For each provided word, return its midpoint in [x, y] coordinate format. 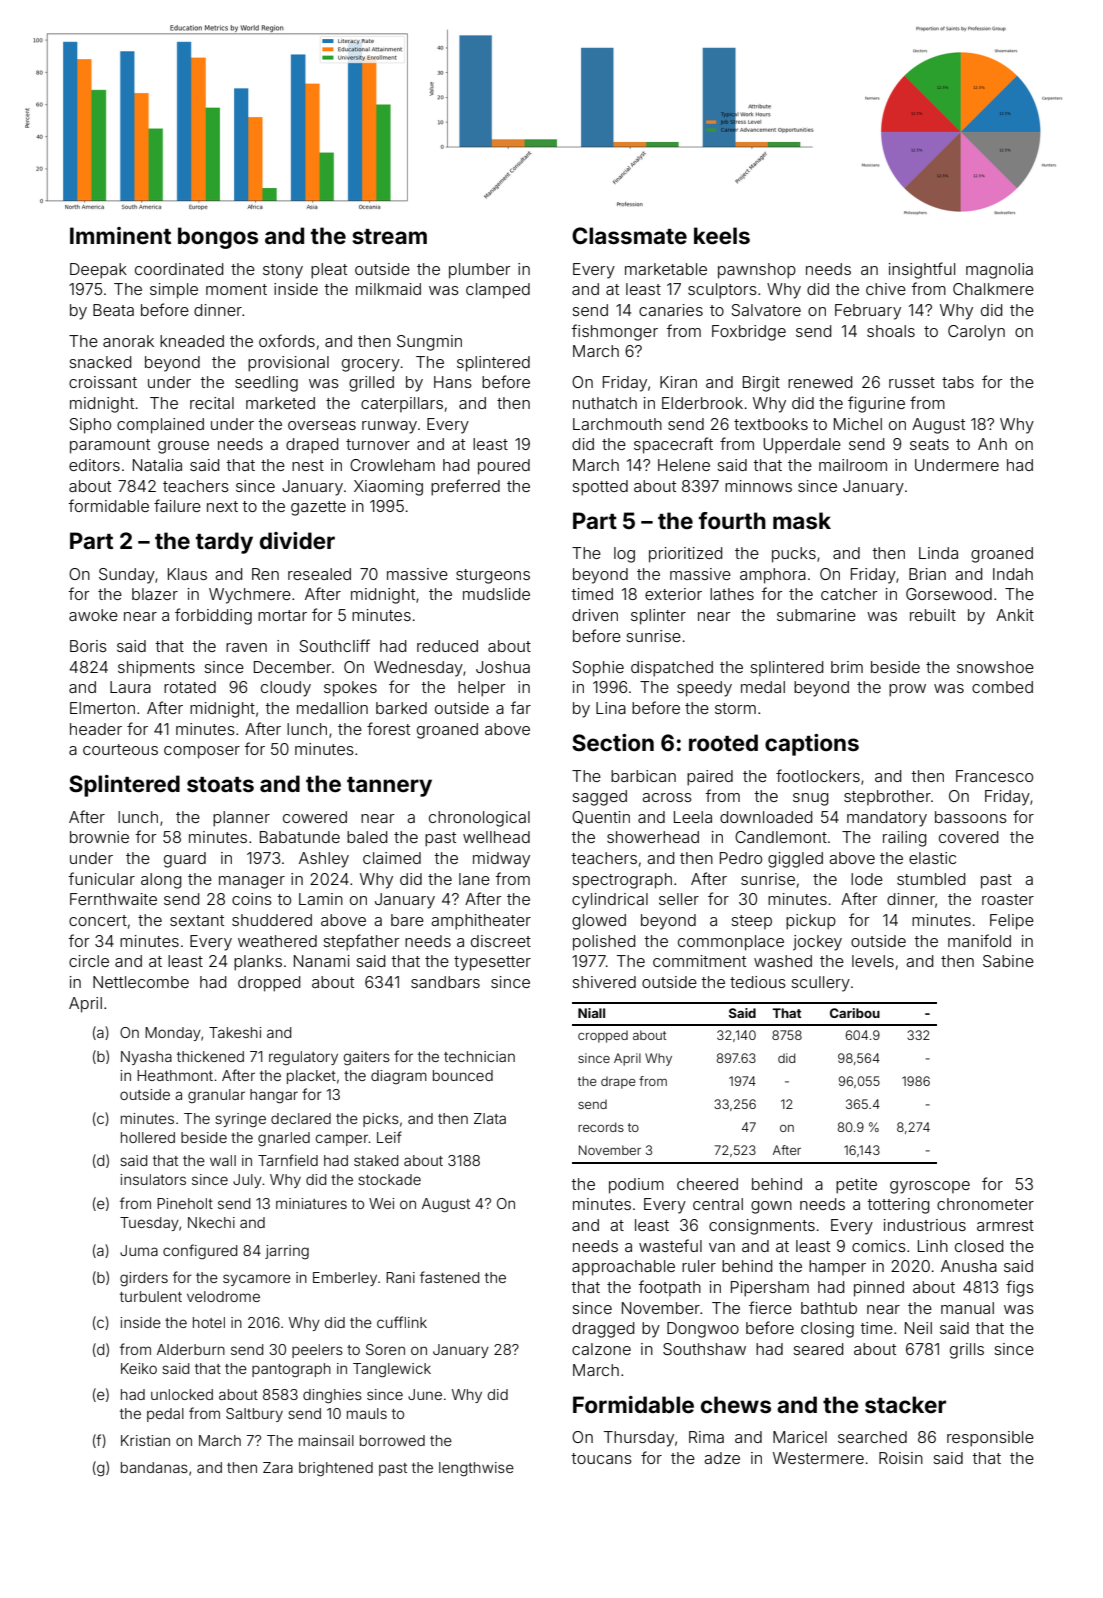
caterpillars [402, 404]
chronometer [985, 1204]
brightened [336, 1469]
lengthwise [476, 1469]
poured [504, 467]
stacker [905, 1405]
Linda [938, 553]
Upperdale [802, 446]
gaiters [366, 1058]
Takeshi [235, 1032]
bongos [218, 238]
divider [297, 540]
